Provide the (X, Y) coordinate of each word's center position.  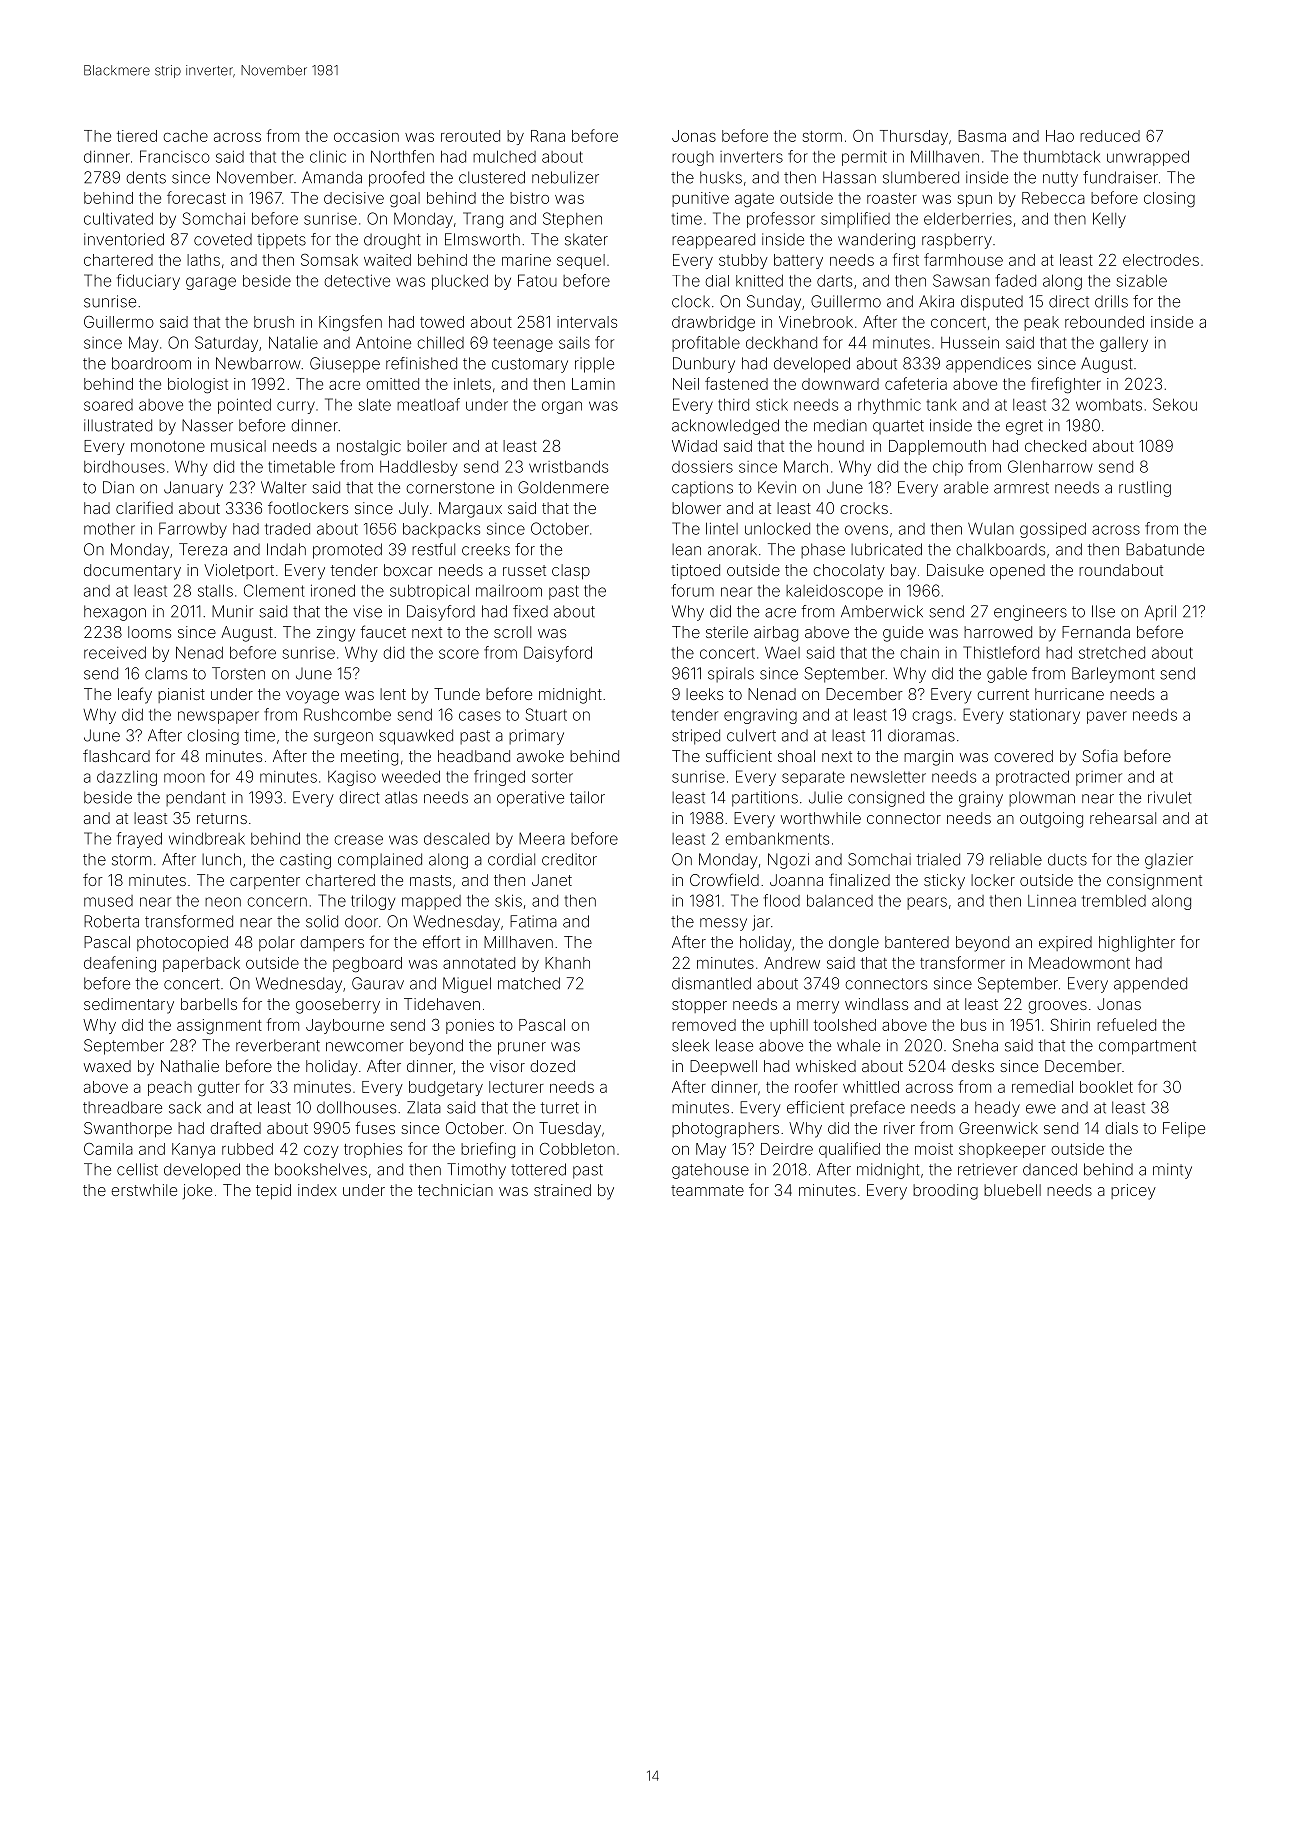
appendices (988, 365)
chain (919, 652)
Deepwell (723, 1067)
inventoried (124, 239)
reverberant (278, 1045)
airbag (776, 634)
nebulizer (565, 177)
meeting (369, 758)
